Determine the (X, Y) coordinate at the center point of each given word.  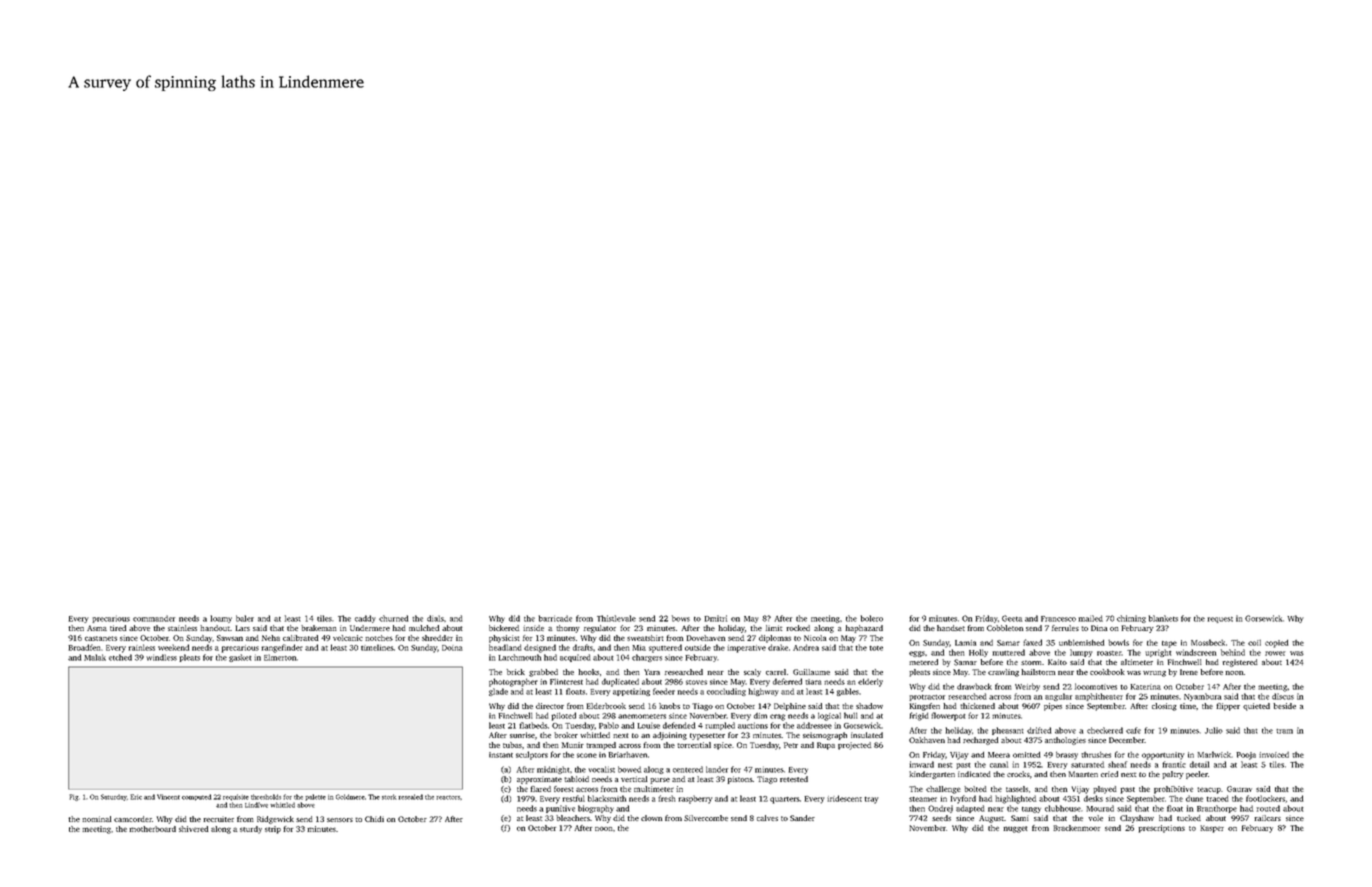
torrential (694, 745)
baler (245, 618)
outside (698, 647)
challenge (943, 790)
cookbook (1107, 672)
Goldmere (350, 797)
